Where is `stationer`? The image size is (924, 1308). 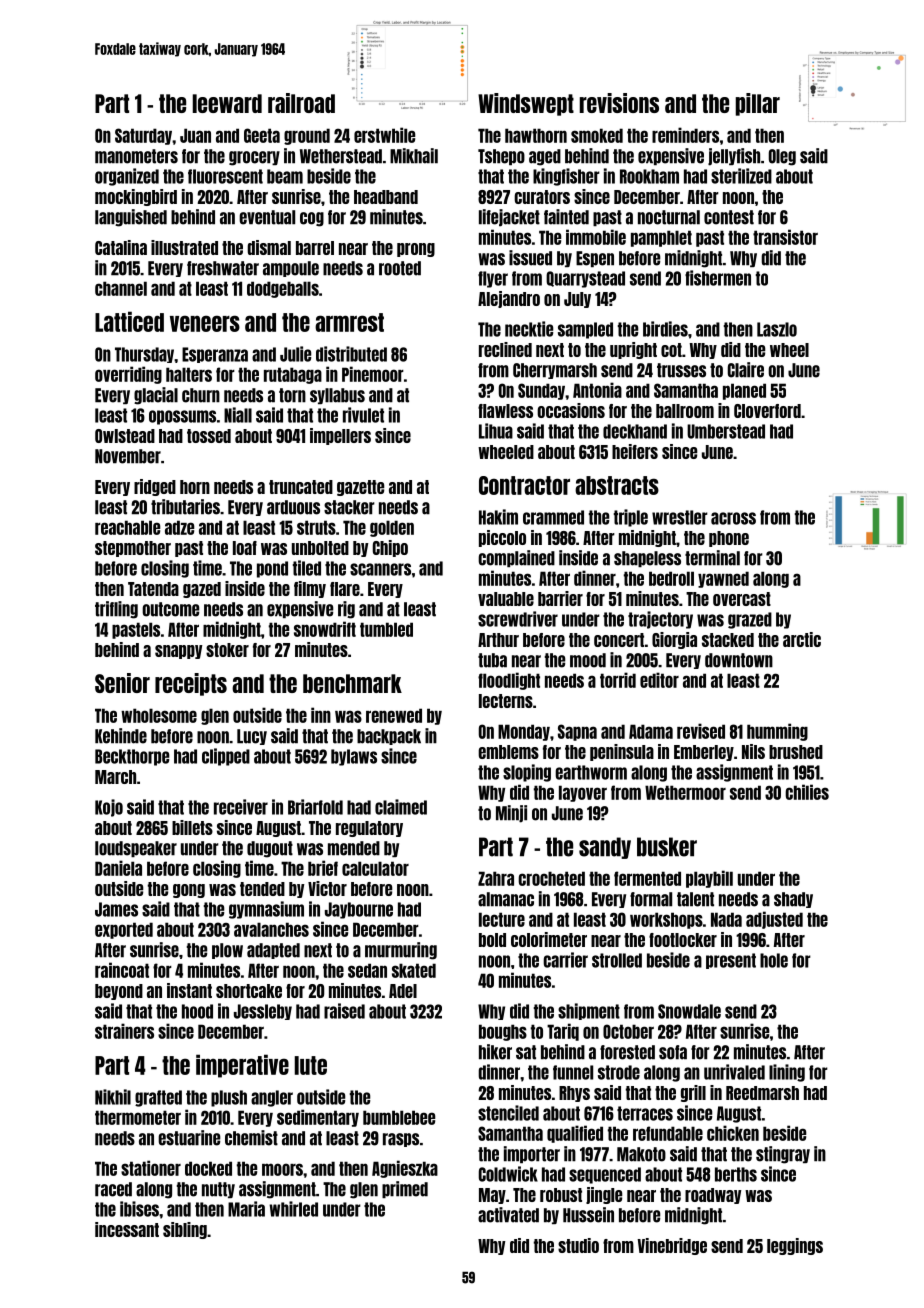 stationer is located at coordinates (151, 1168).
